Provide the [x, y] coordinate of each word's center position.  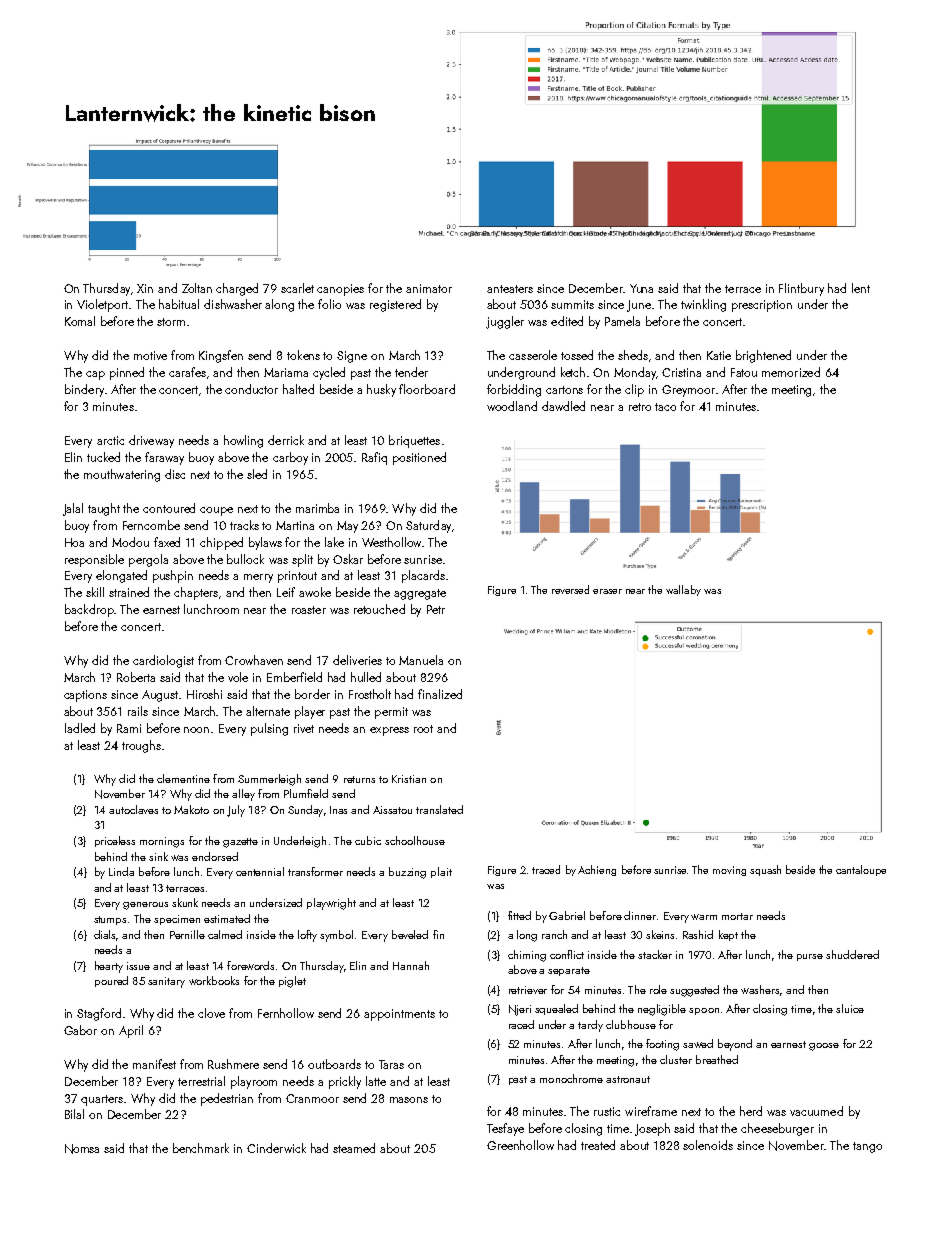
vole [238, 677]
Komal [80, 321]
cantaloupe [861, 870]
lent [861, 288]
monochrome [571, 1078]
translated [439, 809]
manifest [154, 1064]
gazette [240, 843]
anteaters [510, 289]
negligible [662, 1010]
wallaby [683, 590]
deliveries [357, 660]
